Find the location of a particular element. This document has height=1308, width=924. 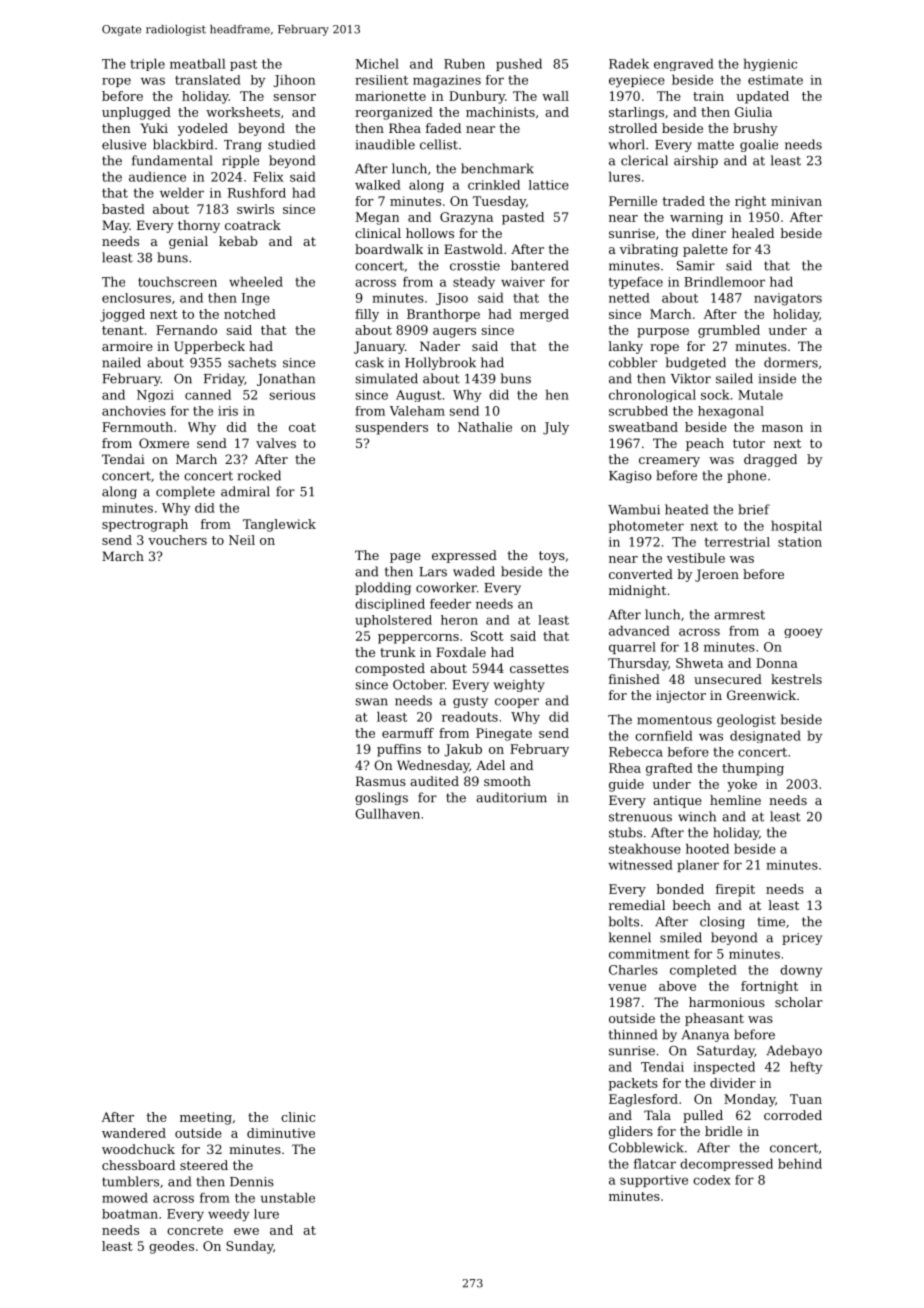

composted is located at coordinates (390, 669).
